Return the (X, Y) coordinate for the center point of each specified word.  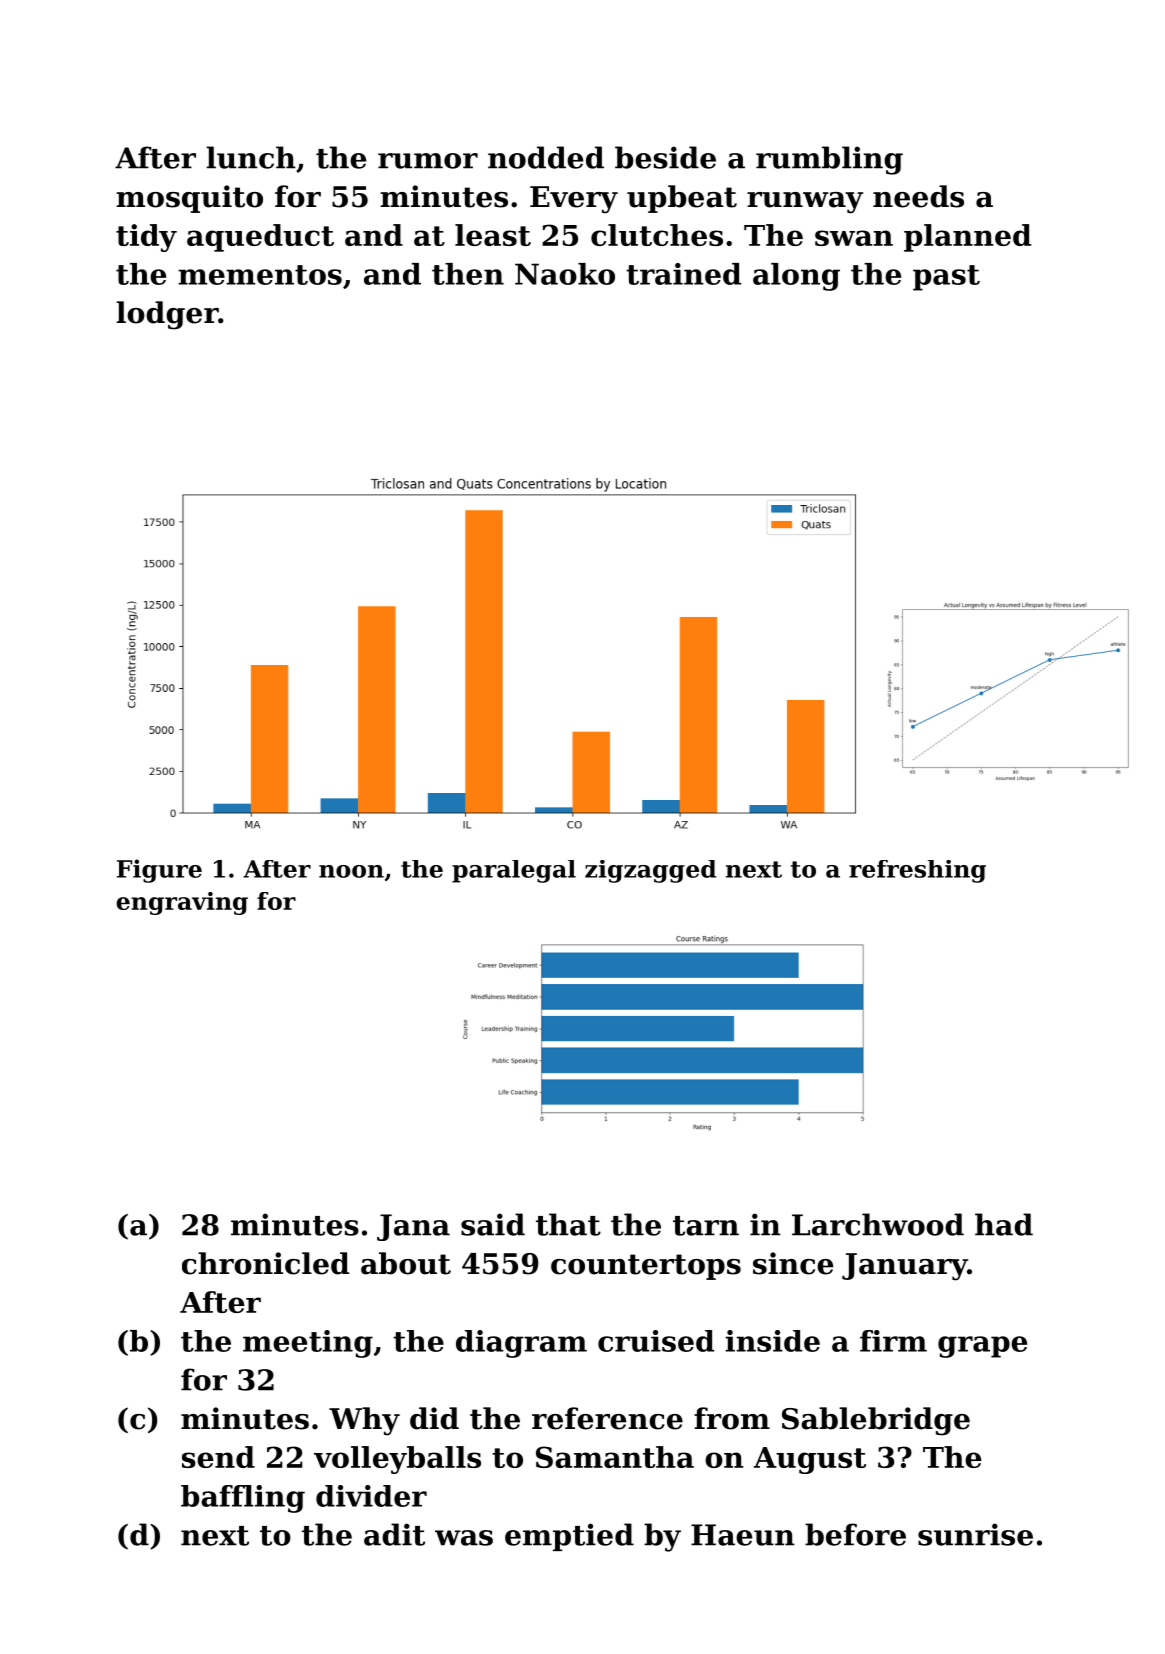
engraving (182, 903)
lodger (167, 315)
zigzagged (650, 871)
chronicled (265, 1263)
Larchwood (878, 1224)
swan (854, 238)
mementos (260, 275)
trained (683, 274)
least (493, 235)
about (406, 1263)
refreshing (917, 871)
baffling (243, 1499)
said (493, 1224)
